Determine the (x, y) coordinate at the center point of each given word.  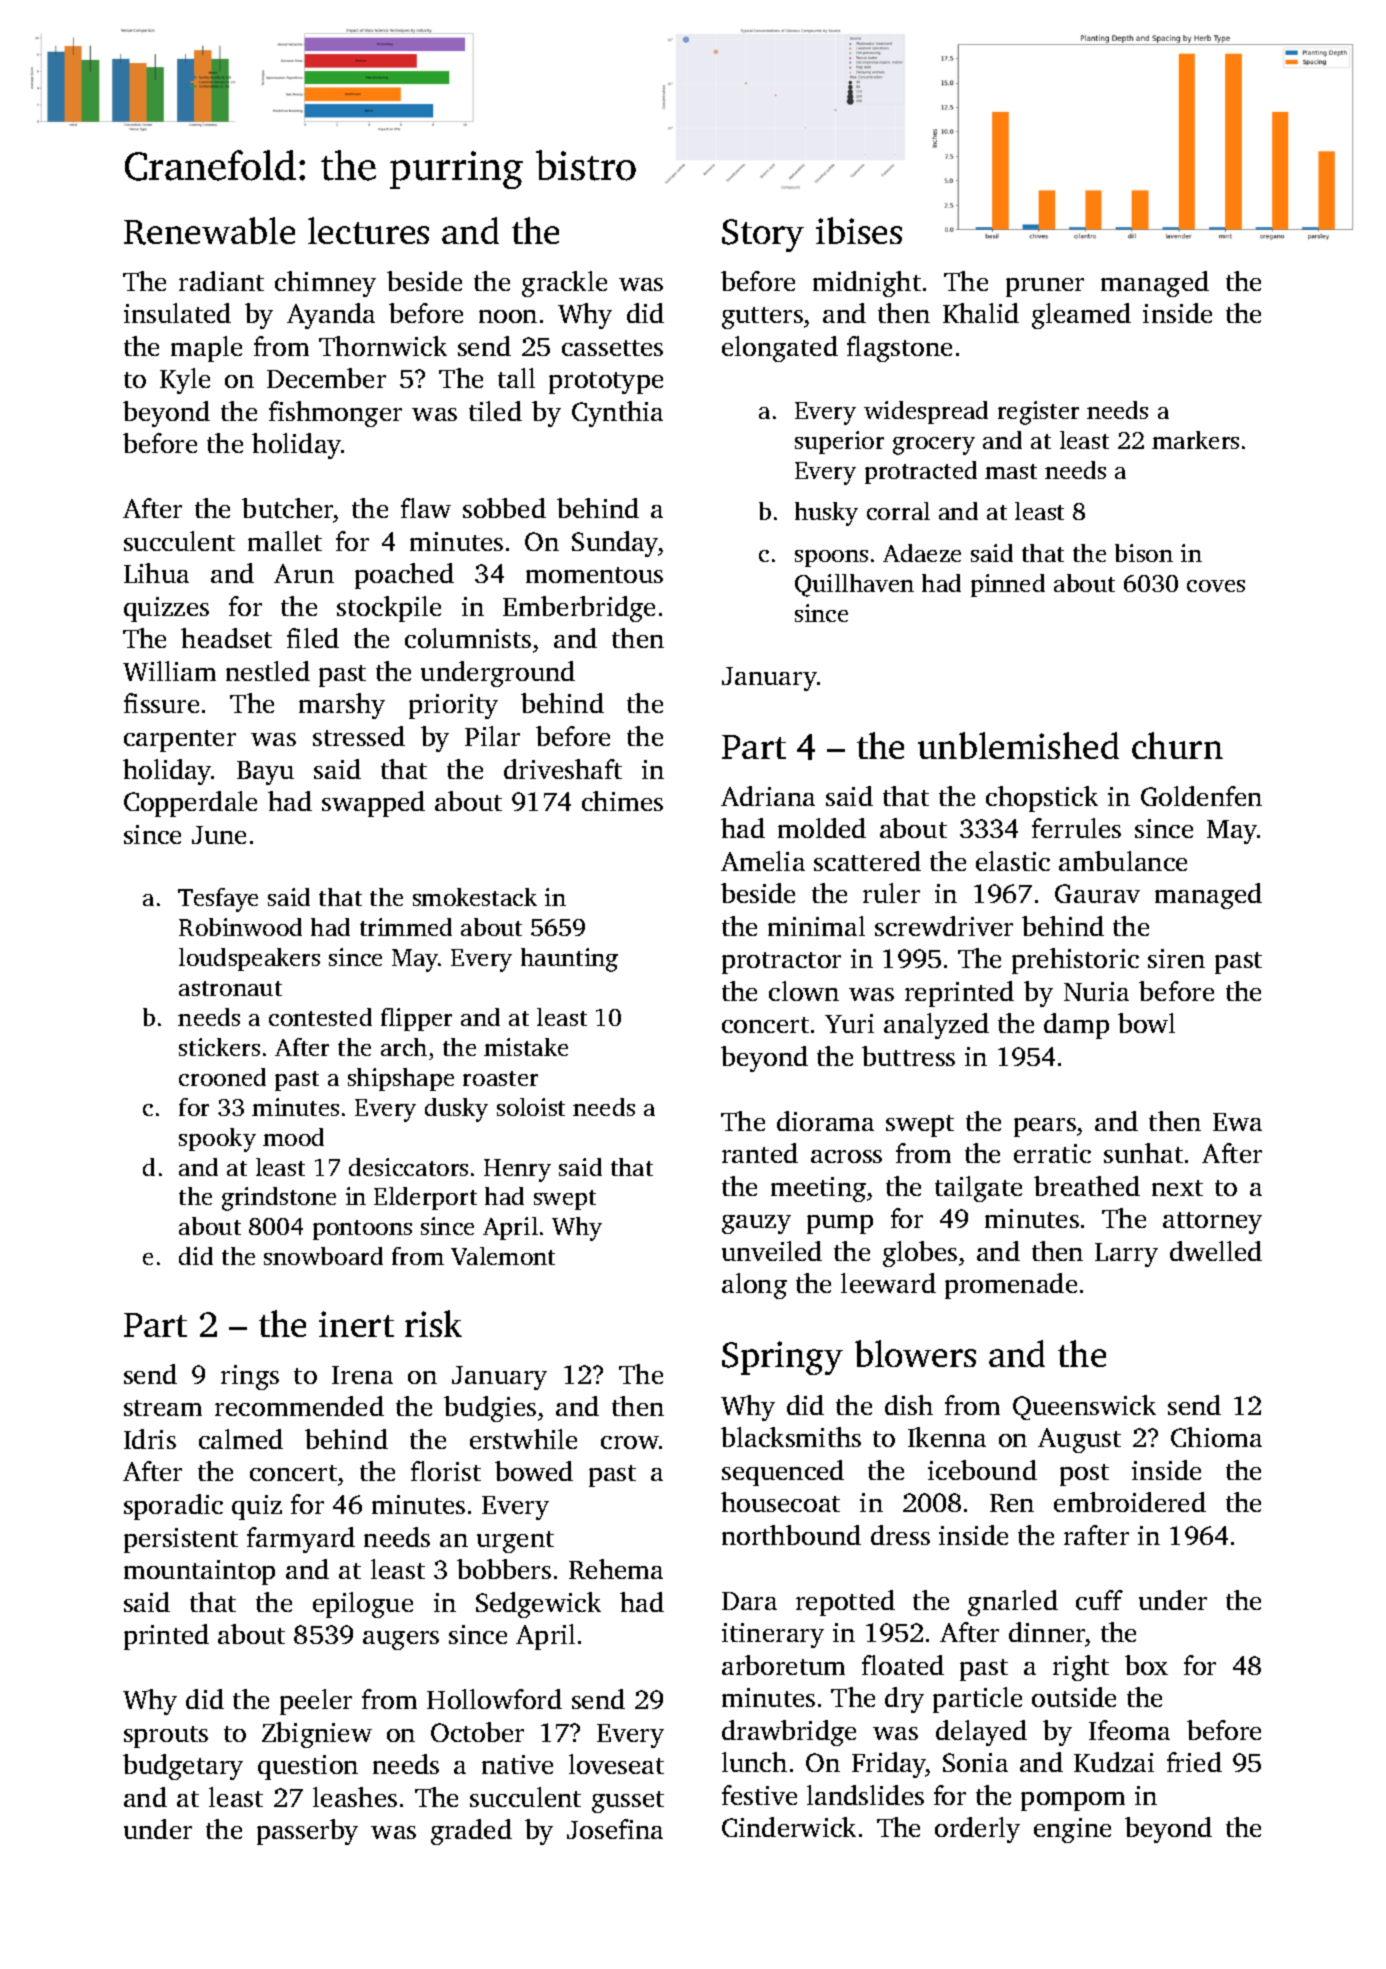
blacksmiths (791, 1437)
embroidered (1130, 1502)
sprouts (166, 1737)
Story (763, 235)
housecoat (780, 1502)
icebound (982, 1470)
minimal (816, 926)
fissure (161, 703)
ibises (859, 230)
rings (250, 1377)
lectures (368, 230)
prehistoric (1075, 961)
